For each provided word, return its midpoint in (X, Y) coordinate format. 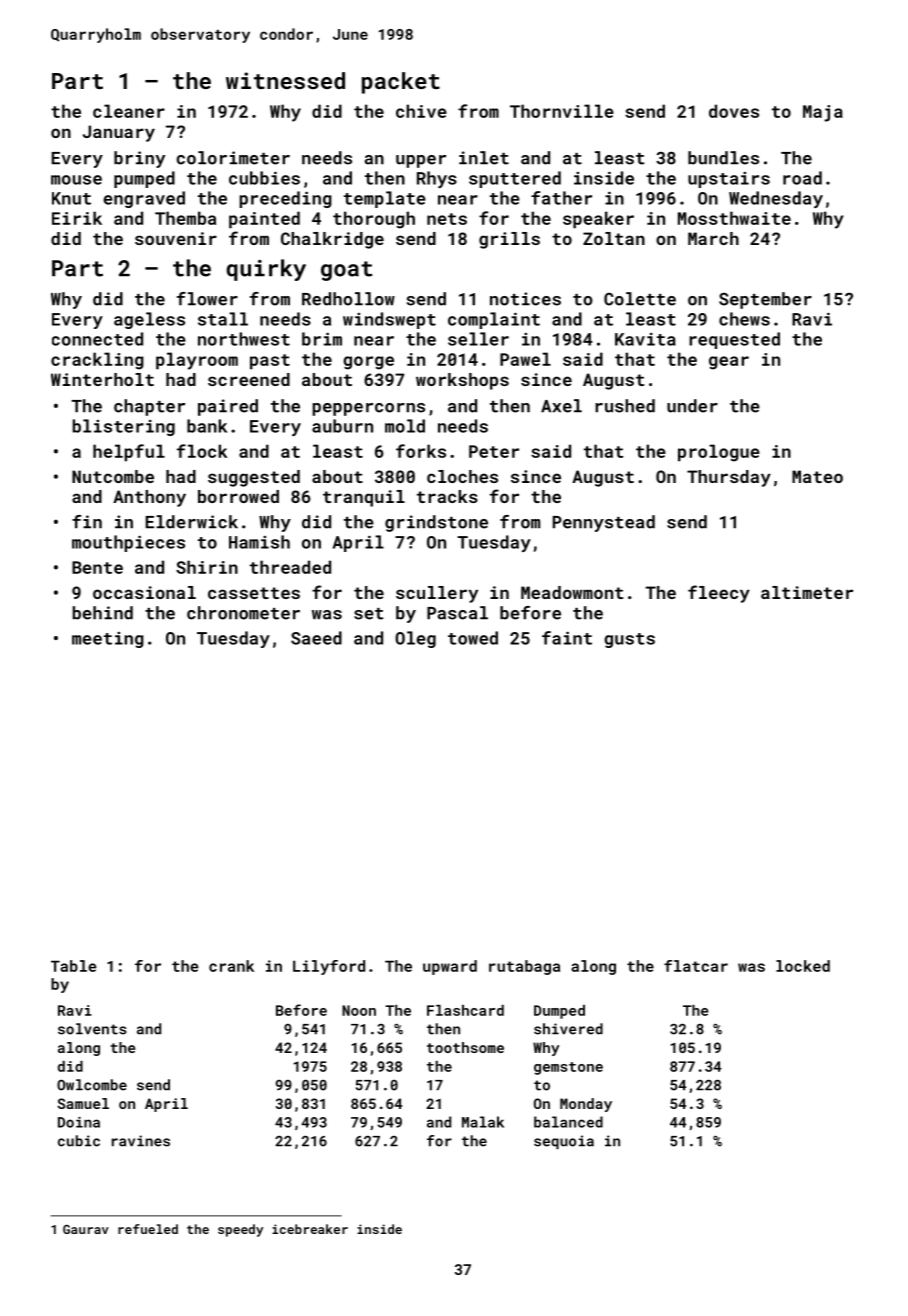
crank (231, 966)
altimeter (807, 592)
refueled (148, 1229)
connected (97, 339)
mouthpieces (128, 543)
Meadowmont (572, 592)
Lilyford (329, 967)
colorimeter (233, 158)
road (802, 178)
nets (447, 219)
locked (803, 966)
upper (421, 161)
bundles (723, 158)
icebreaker (310, 1229)
